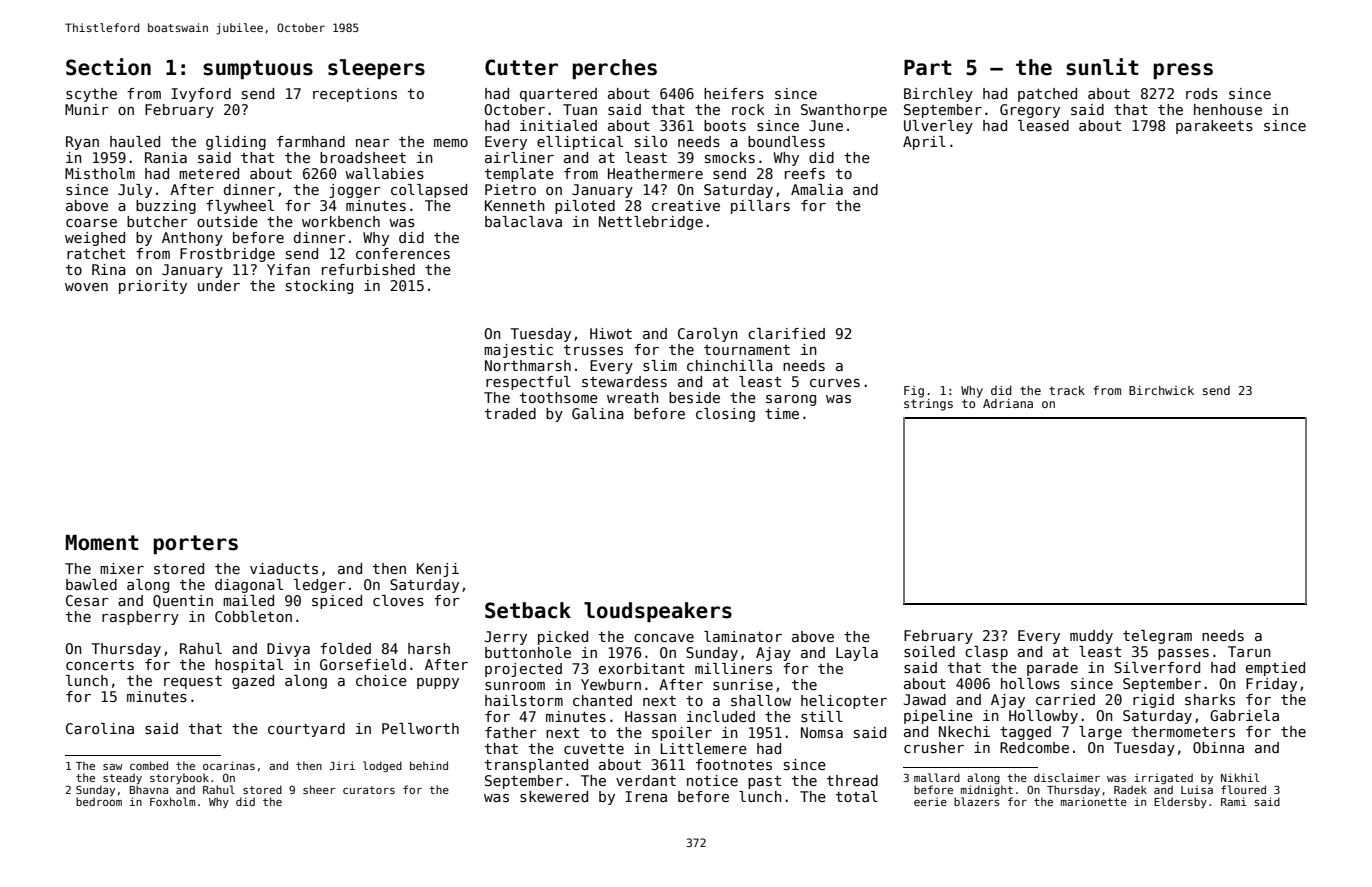  Describe the element at coordinates (99, 801) in the document. I see `bedroom` at that location.
